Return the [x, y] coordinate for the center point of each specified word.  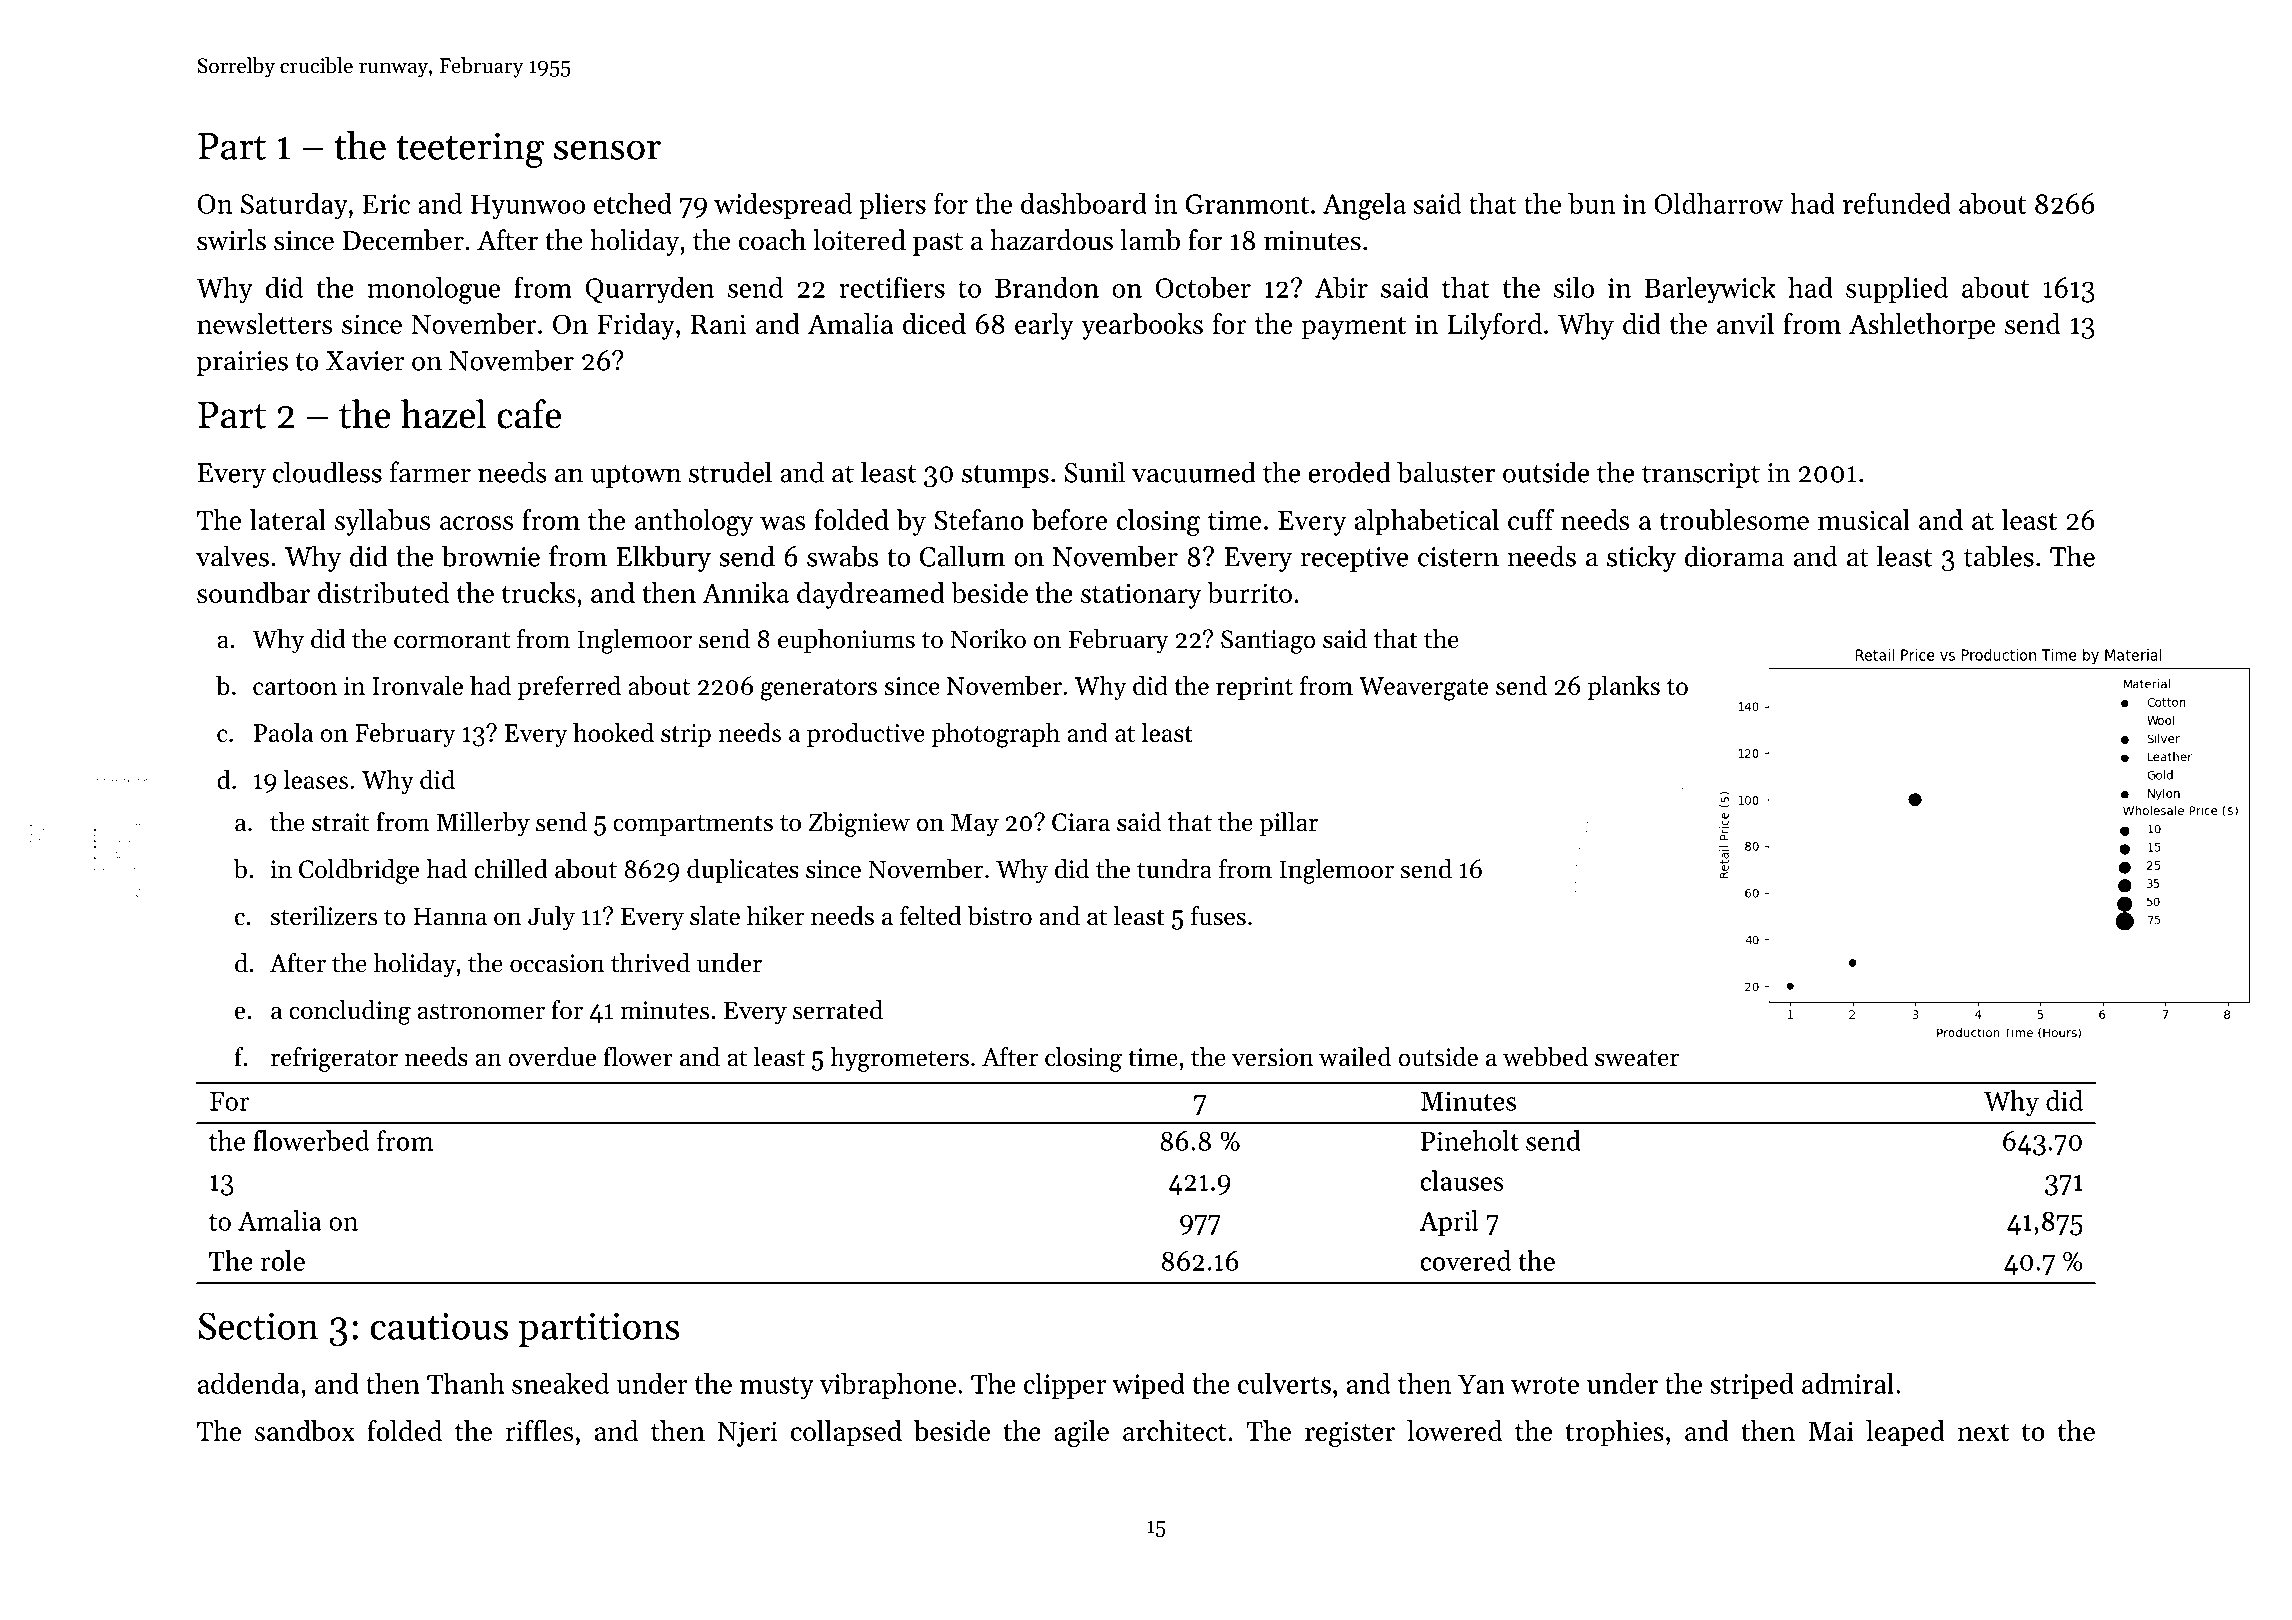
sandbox [305, 1430]
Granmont [1247, 204]
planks [1624, 687]
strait [340, 822]
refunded [1897, 203]
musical [1864, 519]
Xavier [365, 361]
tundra [1174, 869]
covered [1465, 1260]
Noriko [988, 639]
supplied [1897, 290]
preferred [569, 687]
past [938, 244]
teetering [470, 150]
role [282, 1260]
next [1983, 1432]
